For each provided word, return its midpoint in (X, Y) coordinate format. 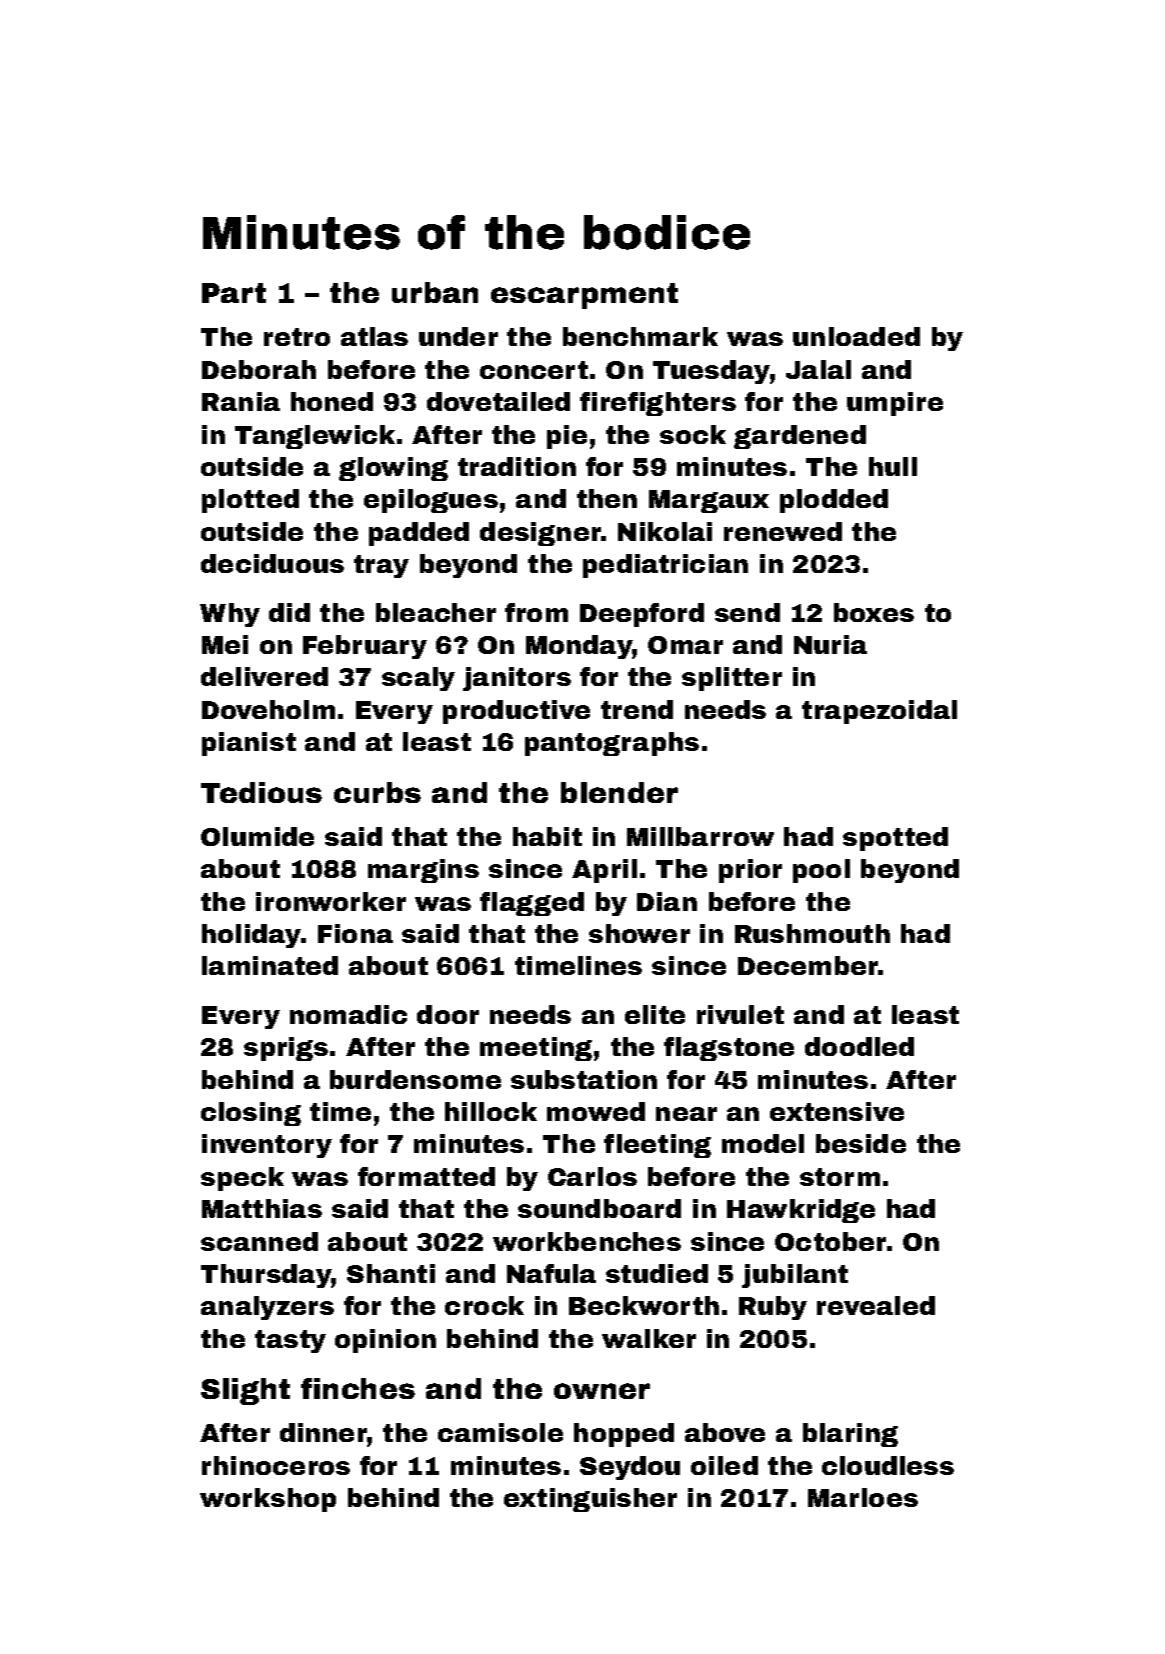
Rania (241, 401)
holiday (251, 936)
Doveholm (268, 709)
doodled (859, 1046)
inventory (267, 1146)
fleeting (657, 1146)
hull (893, 466)
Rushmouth (812, 933)
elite (655, 1014)
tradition (517, 466)
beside (861, 1143)
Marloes (863, 1497)
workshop (268, 1500)
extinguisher (590, 1500)
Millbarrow (700, 836)
